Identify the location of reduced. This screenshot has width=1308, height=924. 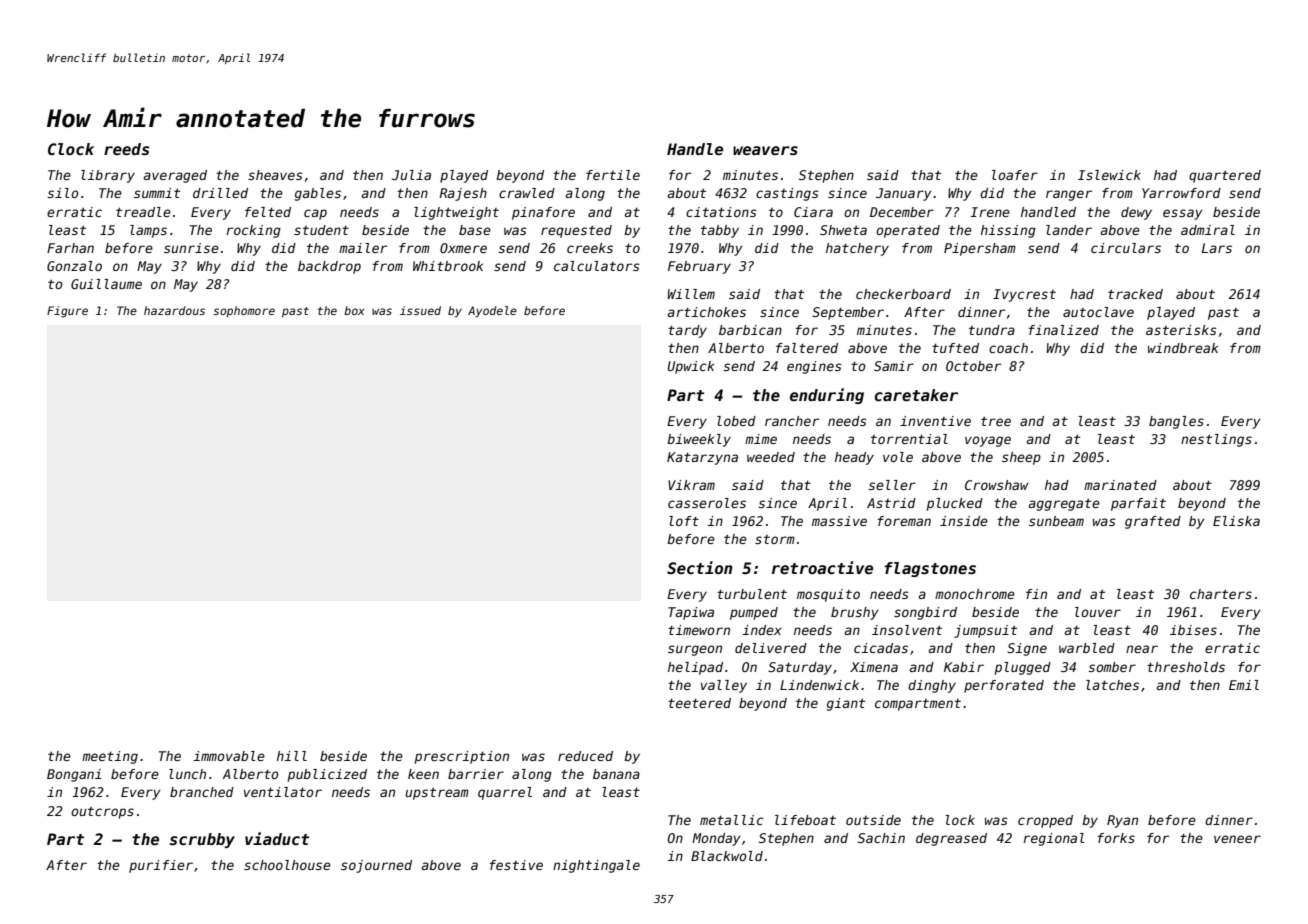
(585, 756).
